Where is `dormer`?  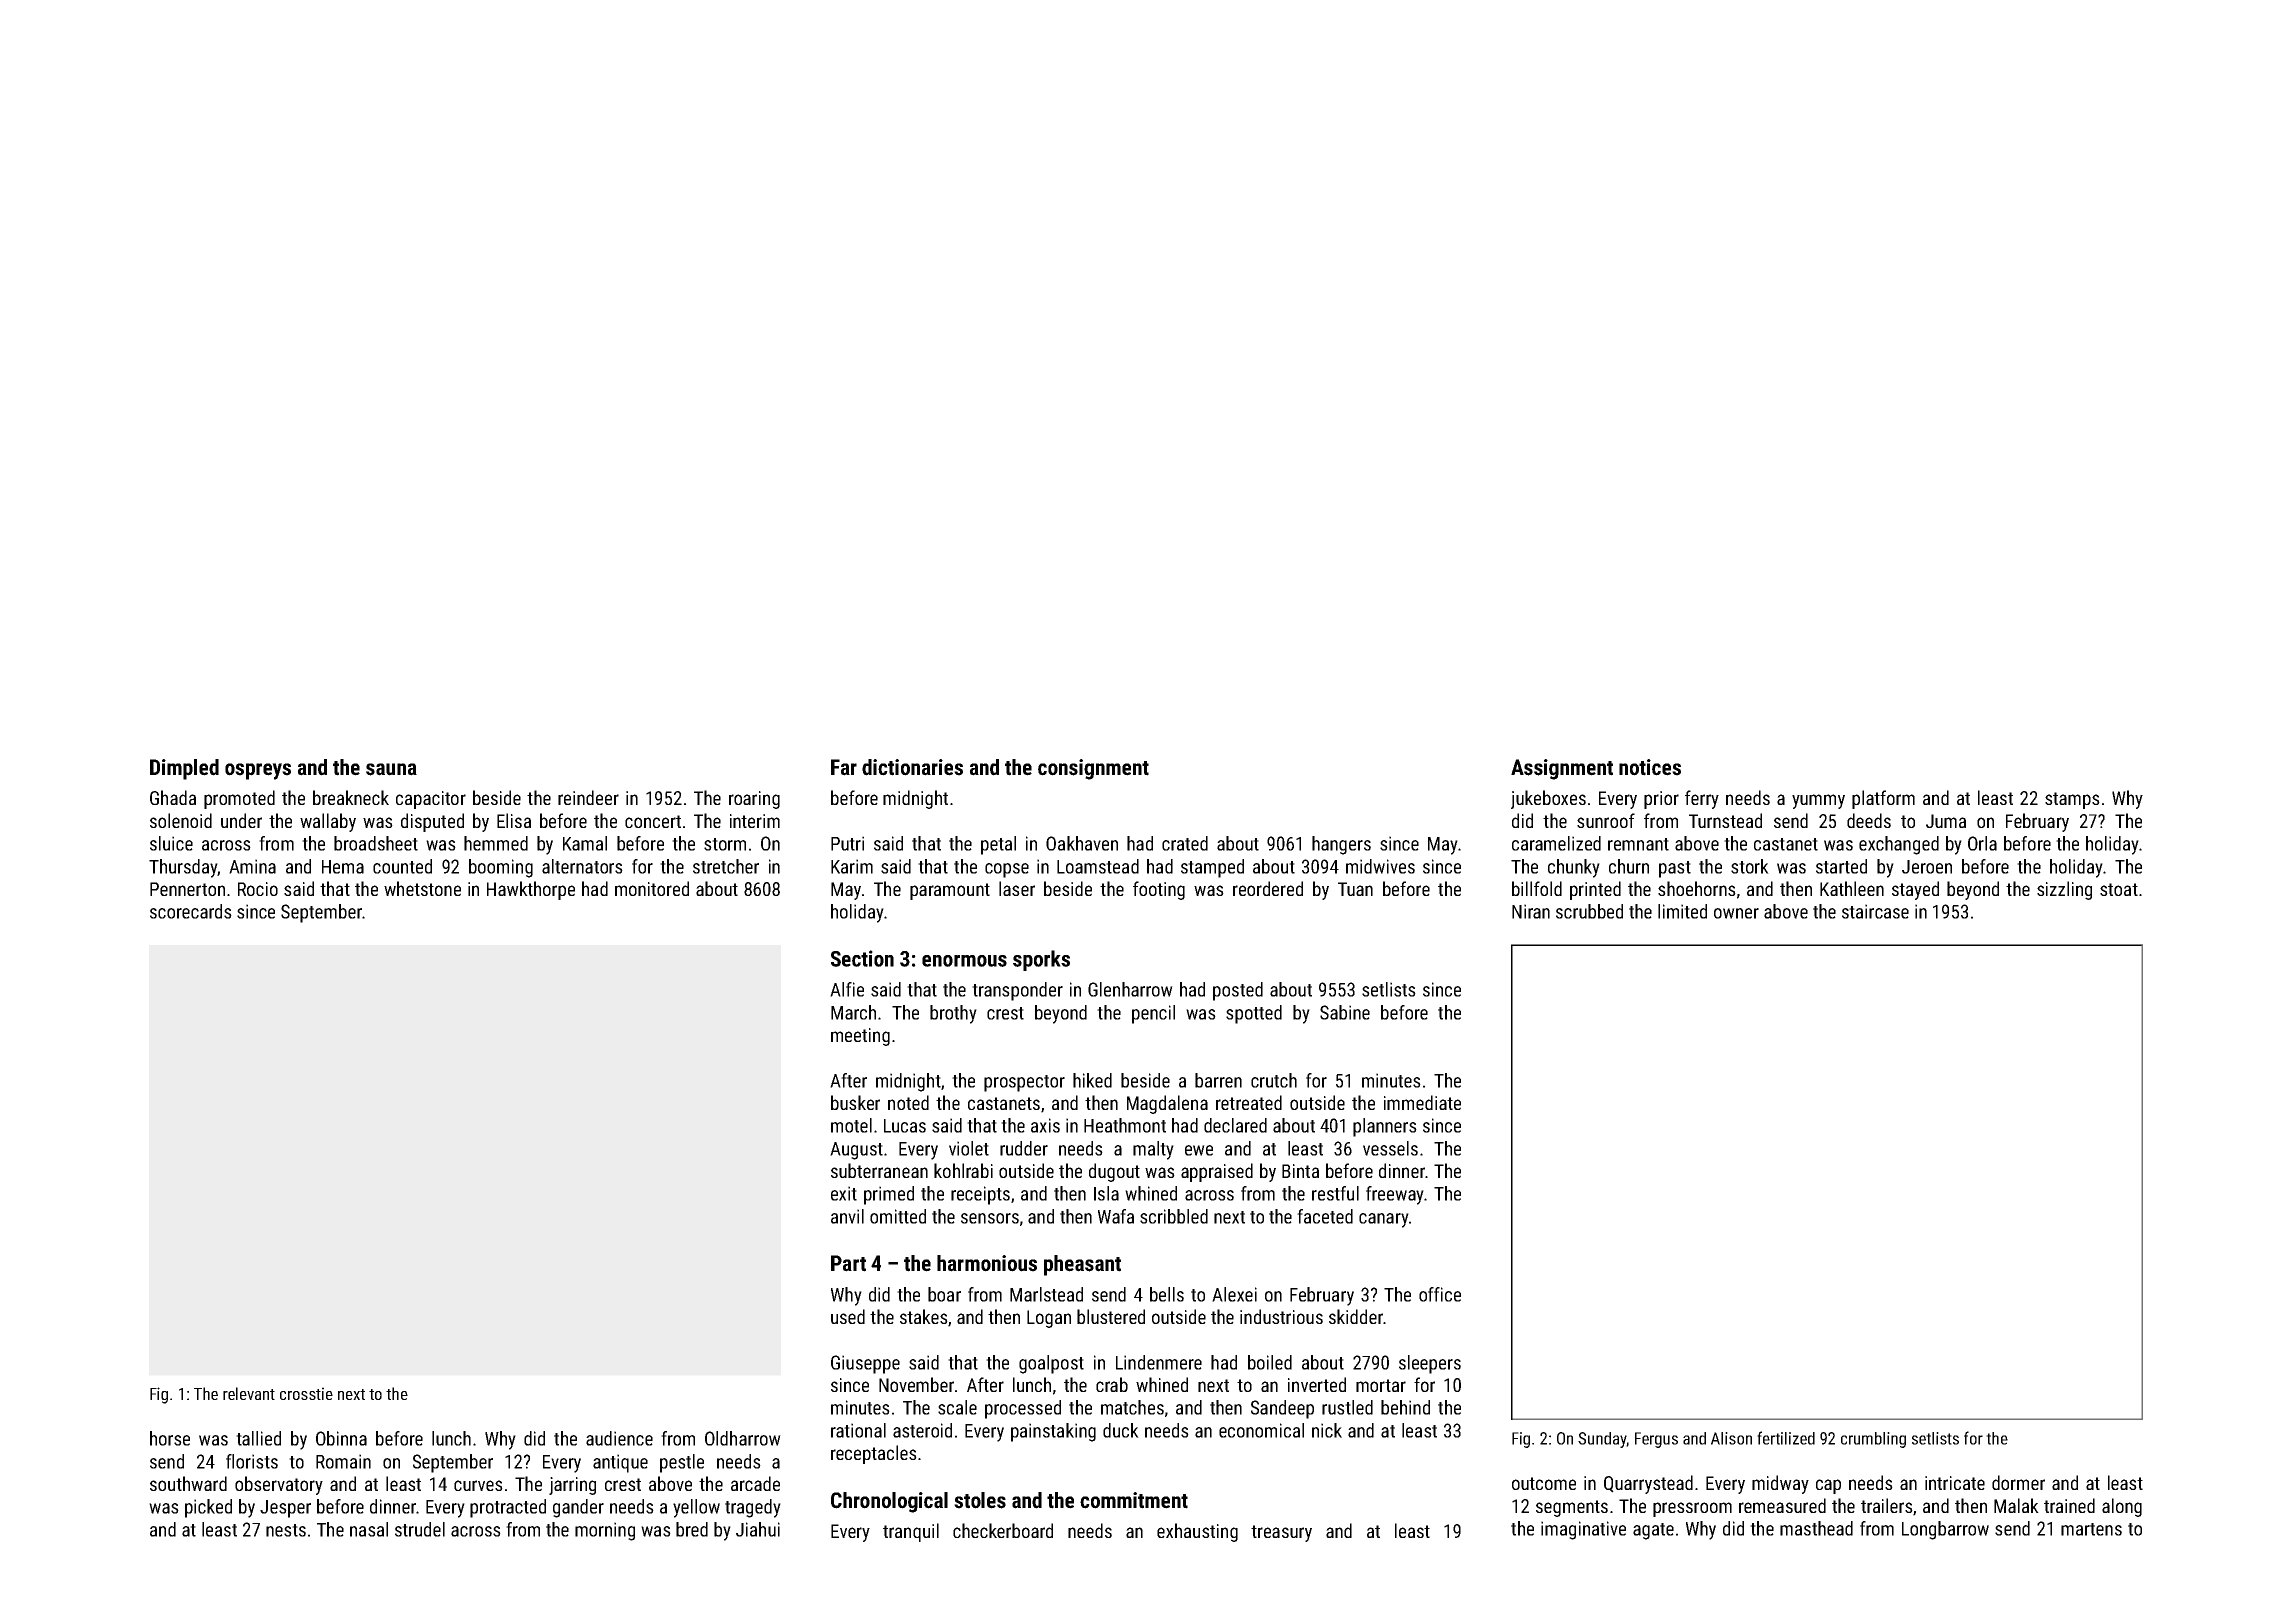
dormer is located at coordinates (2018, 1482).
